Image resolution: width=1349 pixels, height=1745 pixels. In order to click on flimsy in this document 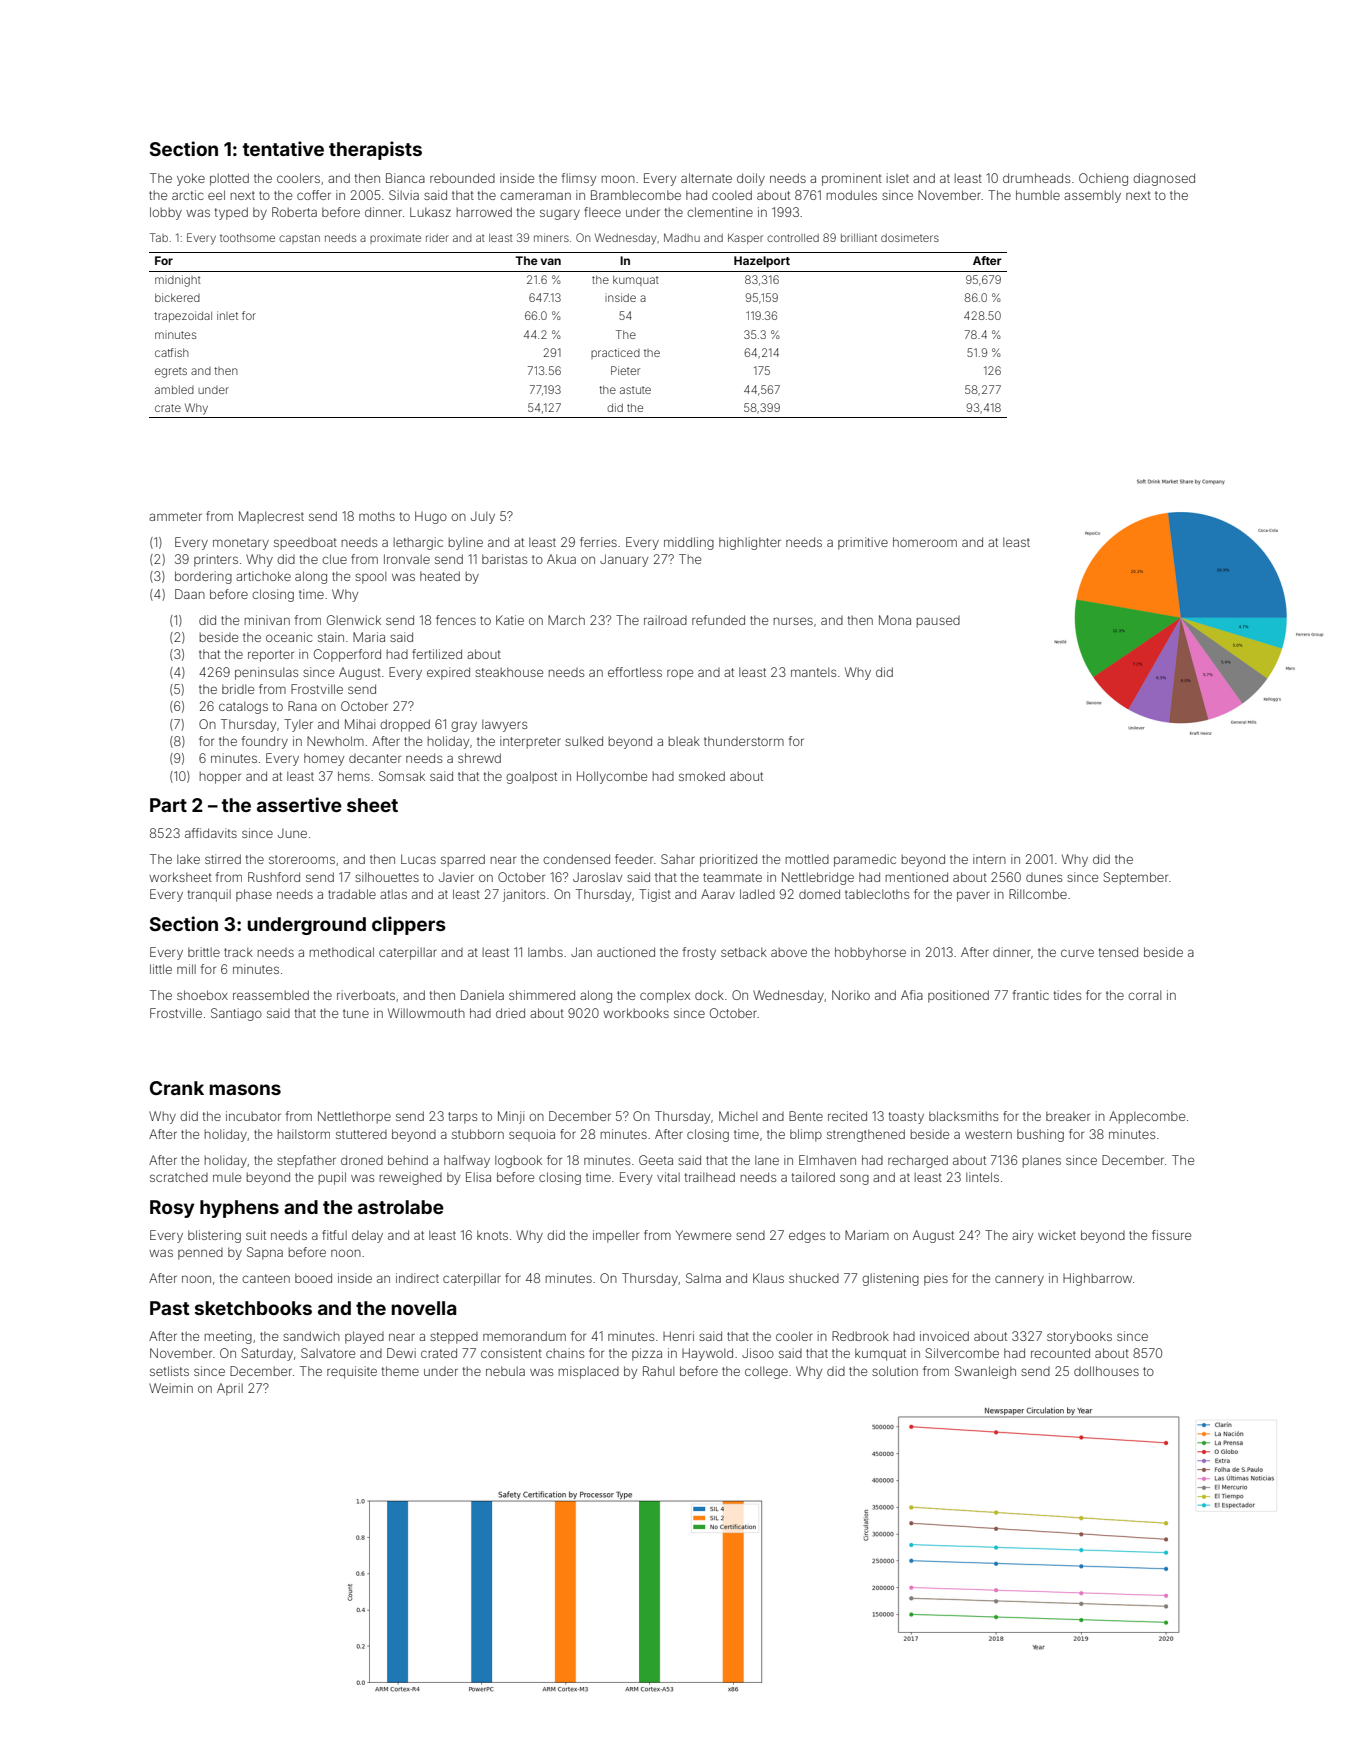, I will do `click(579, 179)`.
